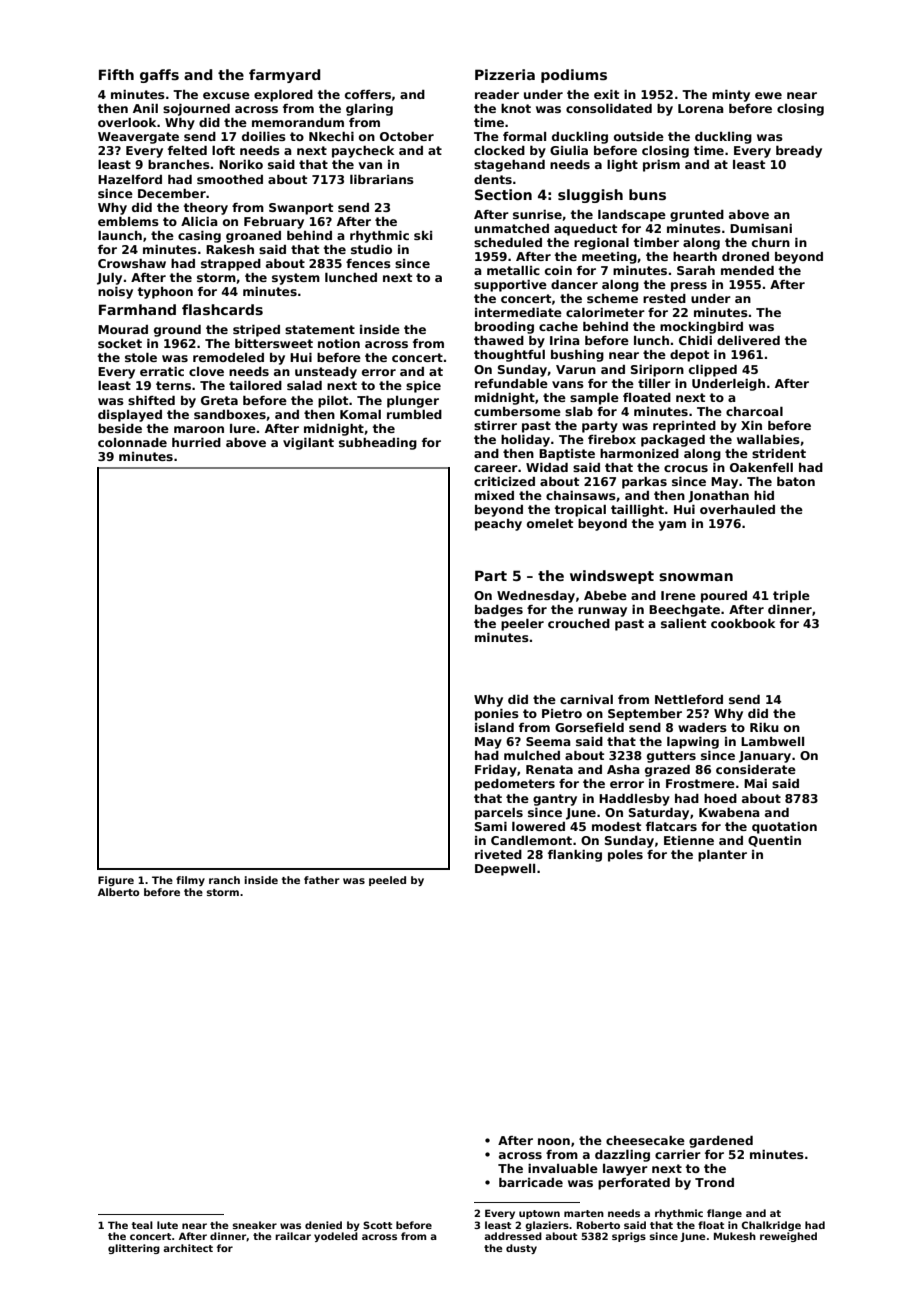  Describe the element at coordinates (606, 94) in the screenshot. I see `exit` at that location.
